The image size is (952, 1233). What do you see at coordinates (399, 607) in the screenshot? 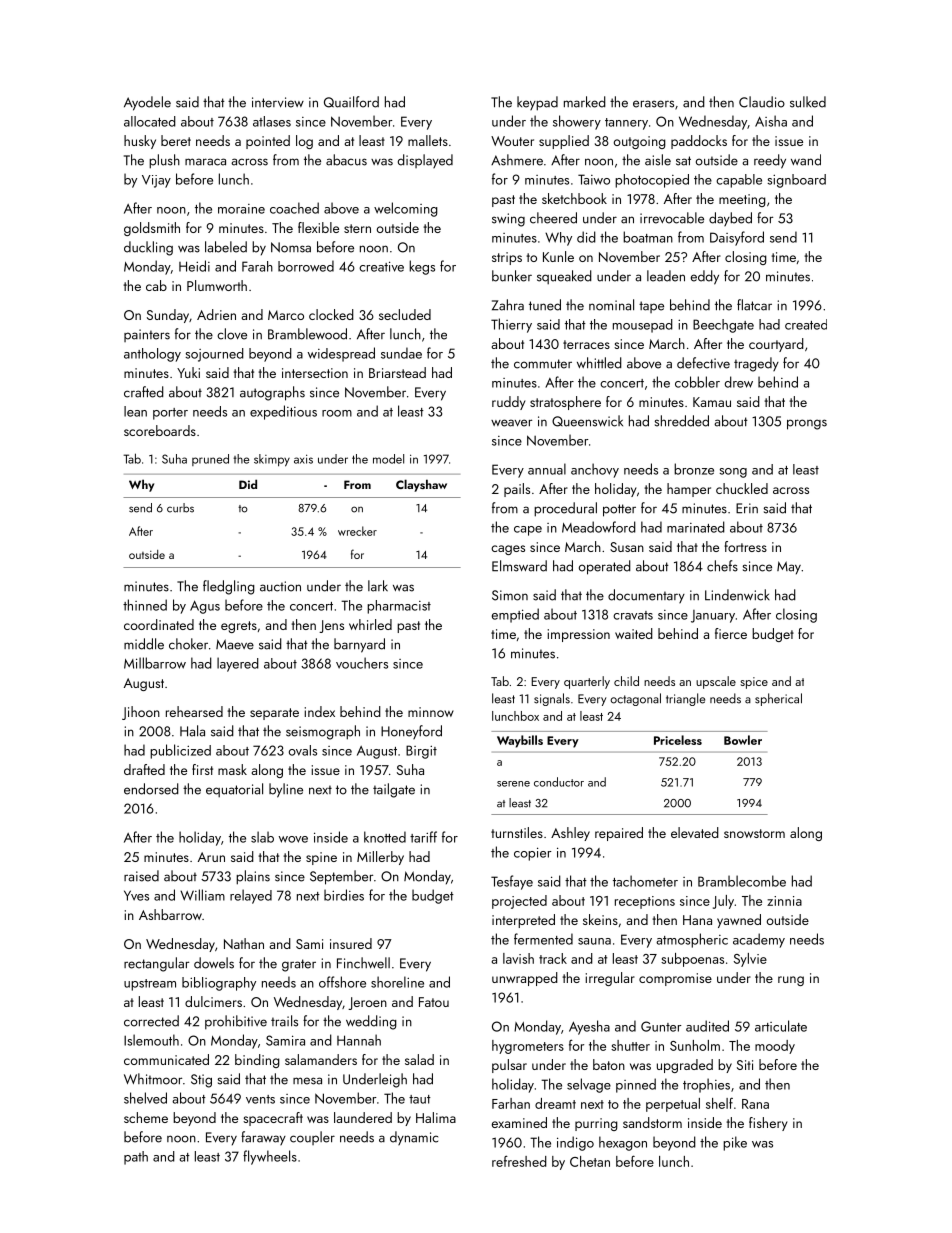
I see `pharmacist` at bounding box center [399, 607].
